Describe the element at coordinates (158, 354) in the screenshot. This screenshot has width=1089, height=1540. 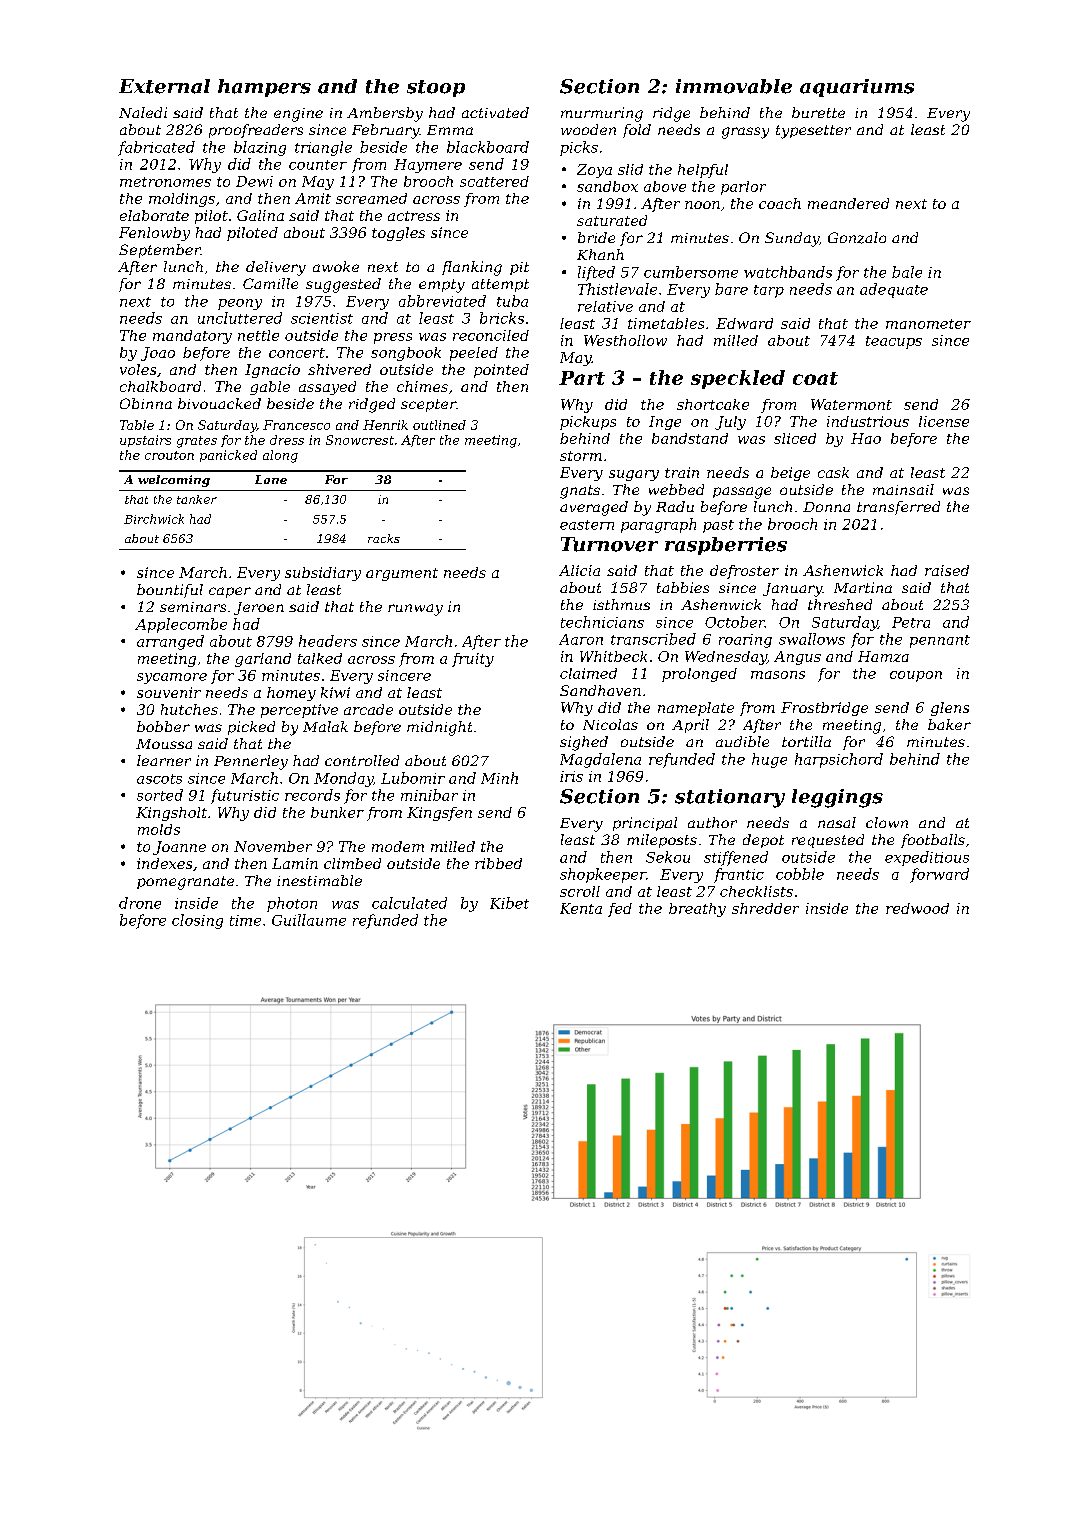
I see `Joao` at that location.
